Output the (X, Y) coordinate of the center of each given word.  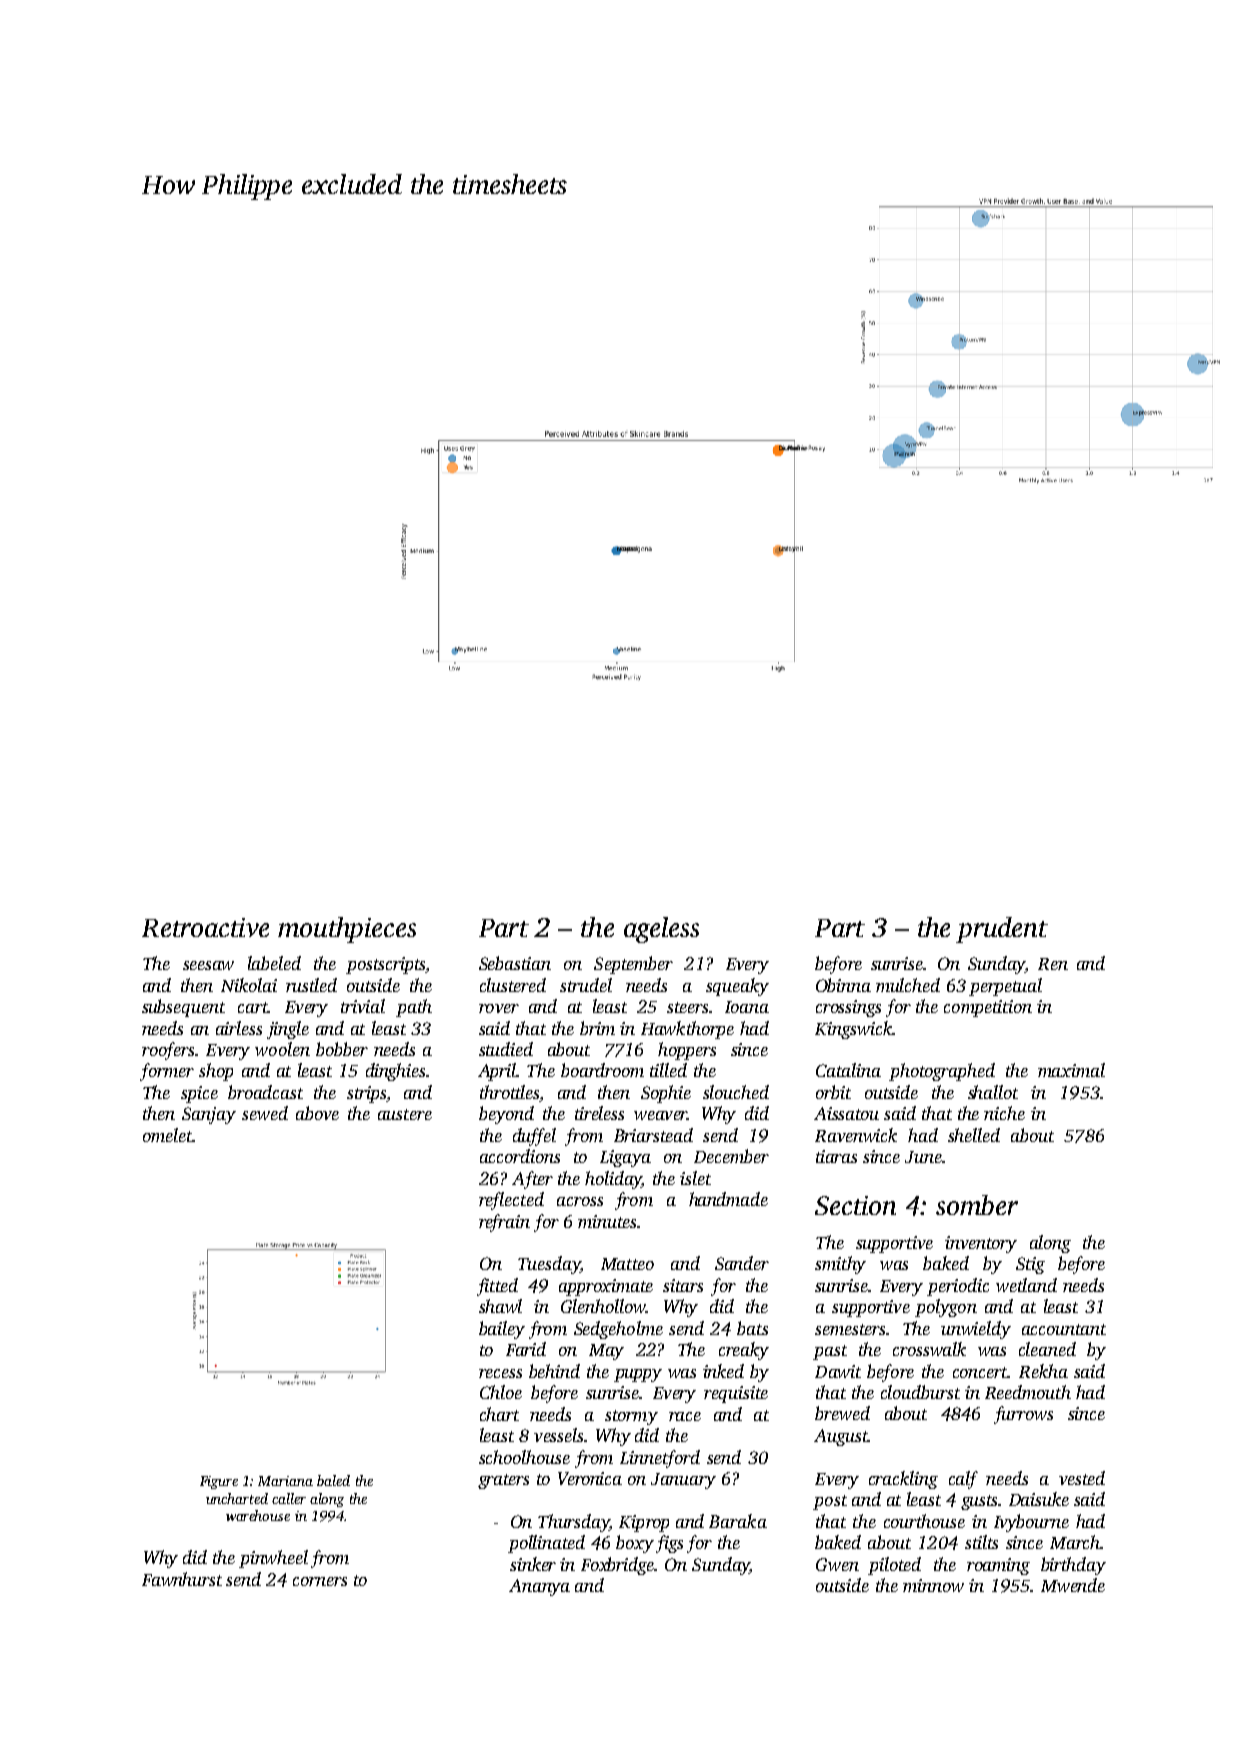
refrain (504, 1223)
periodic (958, 1287)
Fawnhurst (182, 1579)
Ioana (747, 1007)
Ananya (539, 1587)
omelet (167, 1135)
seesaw (208, 965)
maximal (1071, 1070)
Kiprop (644, 1523)
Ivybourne (1031, 1523)
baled (333, 1480)
